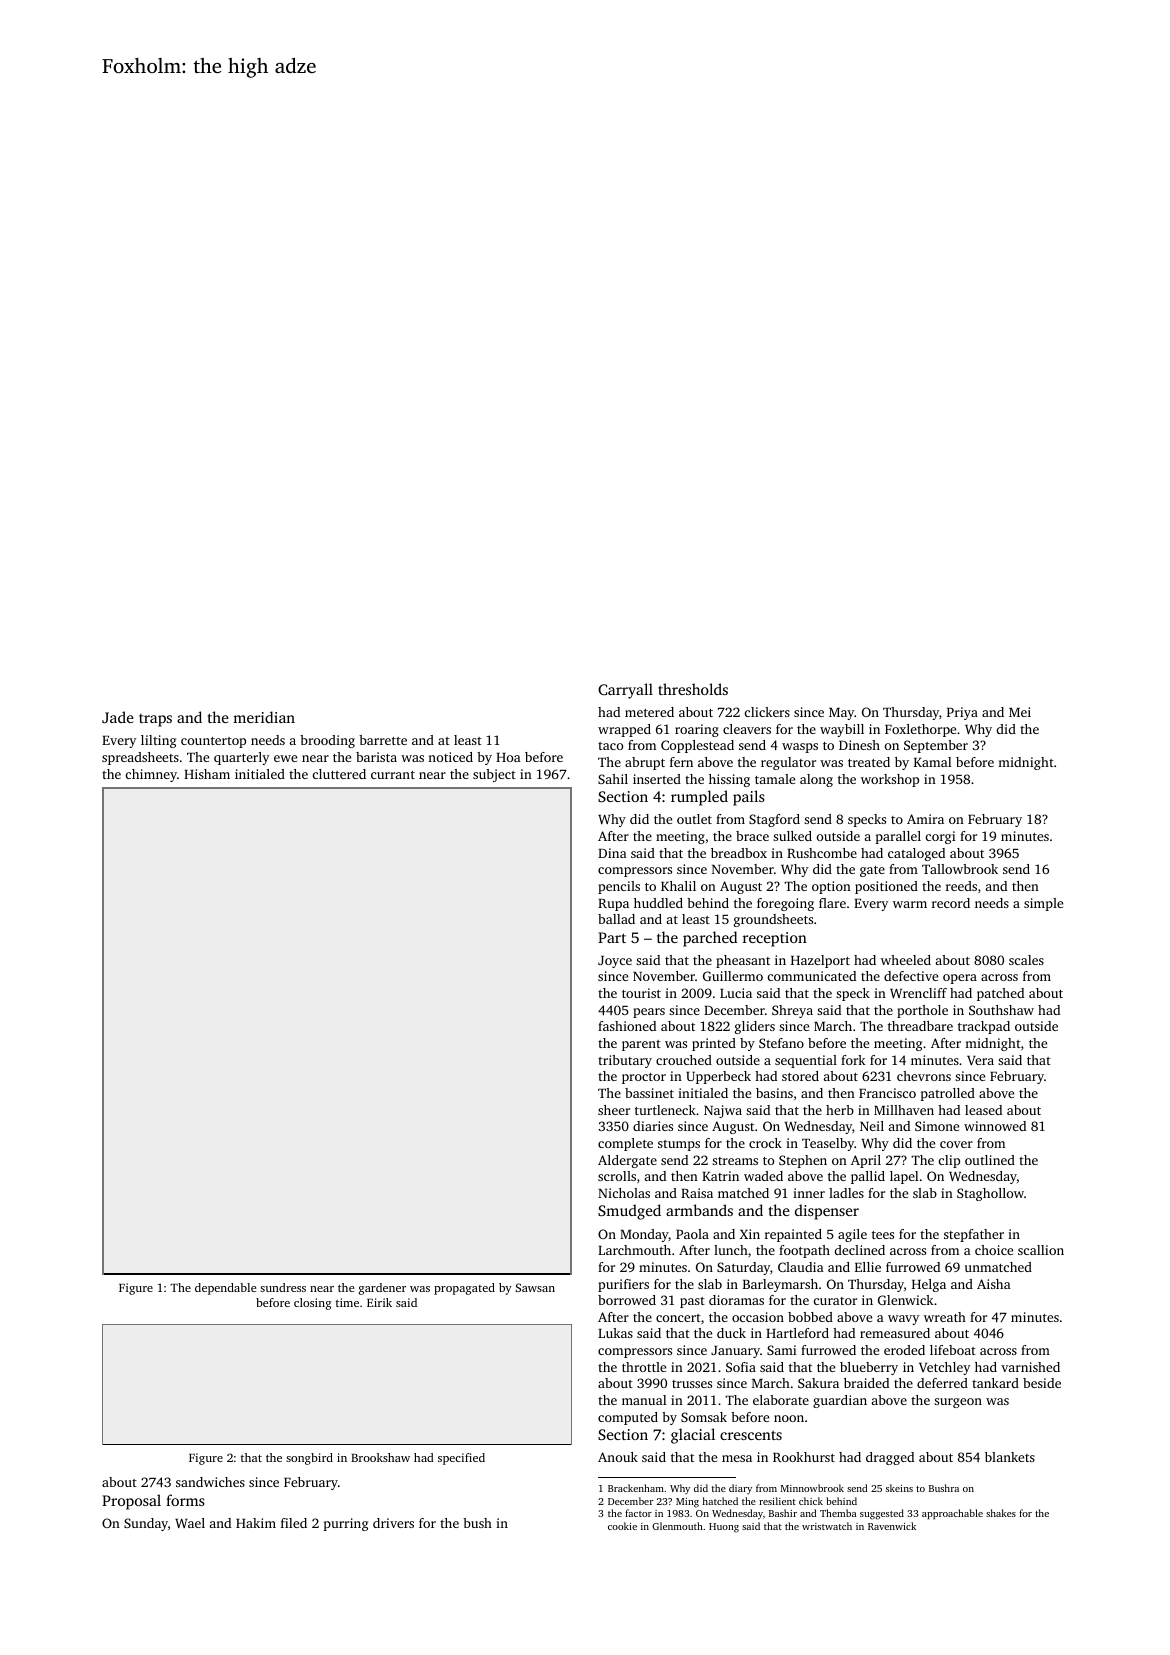 The image size is (1170, 1655). I want to click on Amira, so click(925, 819).
